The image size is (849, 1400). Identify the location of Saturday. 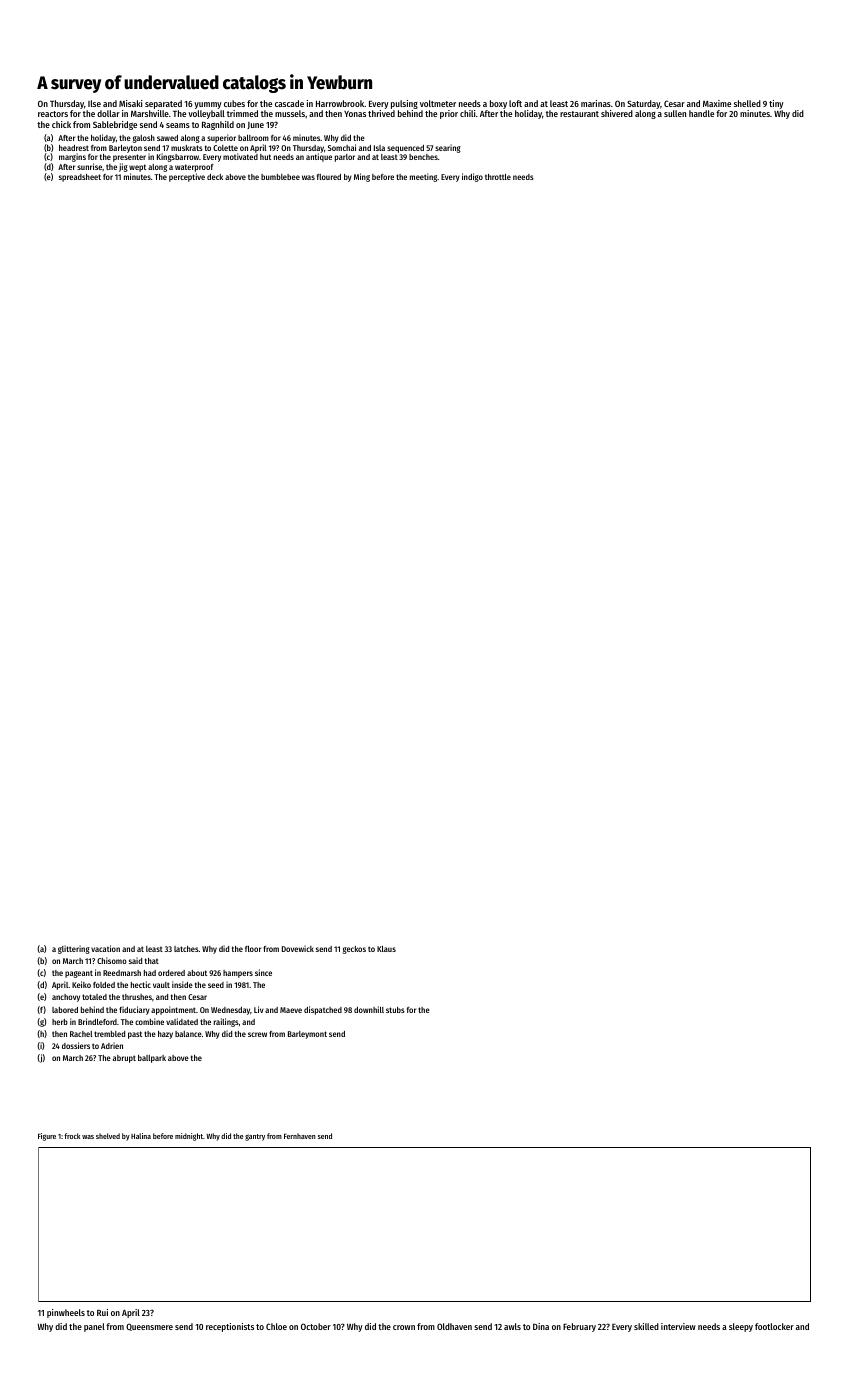
(643, 104).
